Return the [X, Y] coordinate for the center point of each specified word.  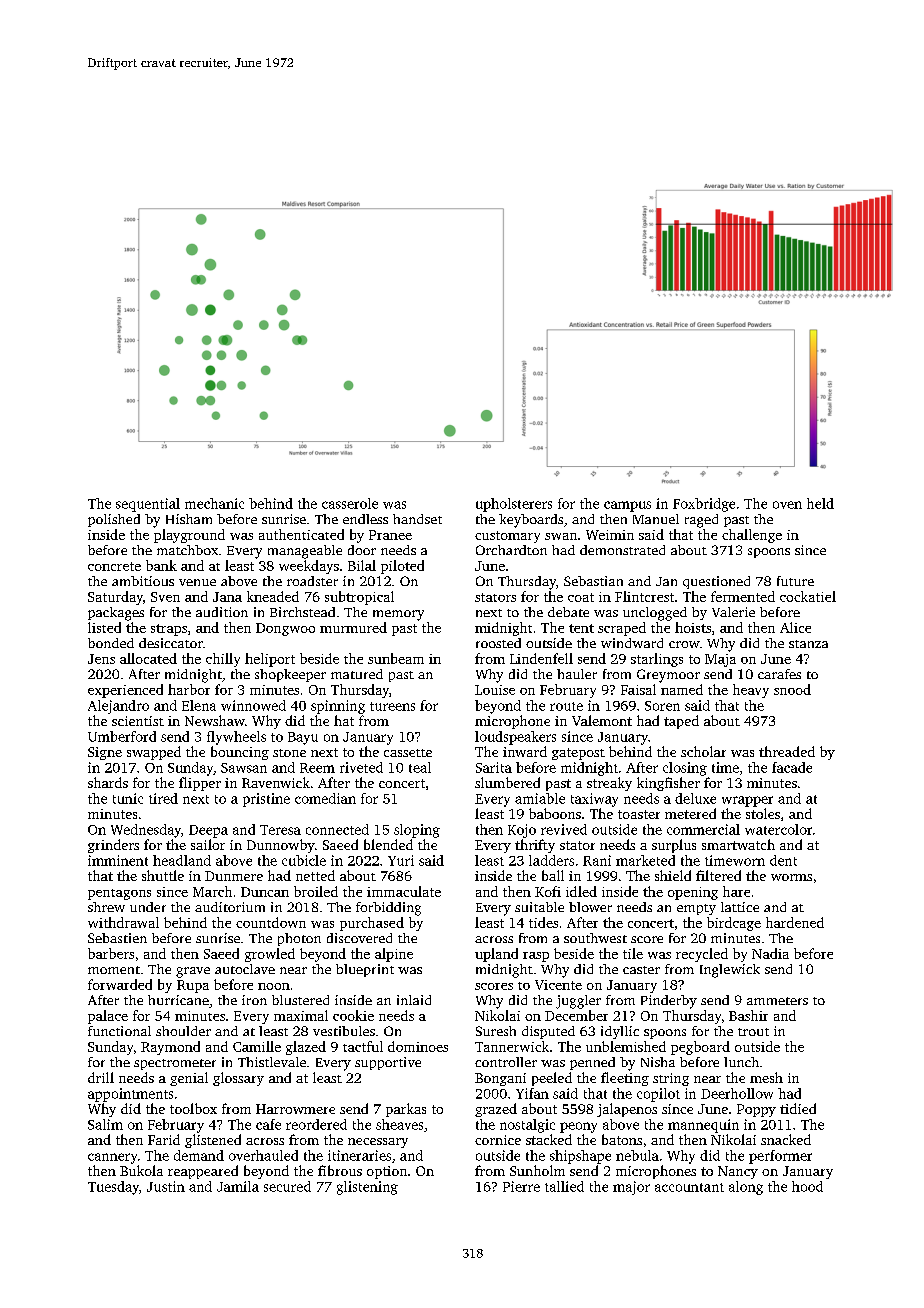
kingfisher [668, 784]
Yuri [401, 860]
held [820, 503]
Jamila [238, 1186]
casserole [350, 503]
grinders [113, 846]
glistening [367, 1188]
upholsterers [514, 505]
